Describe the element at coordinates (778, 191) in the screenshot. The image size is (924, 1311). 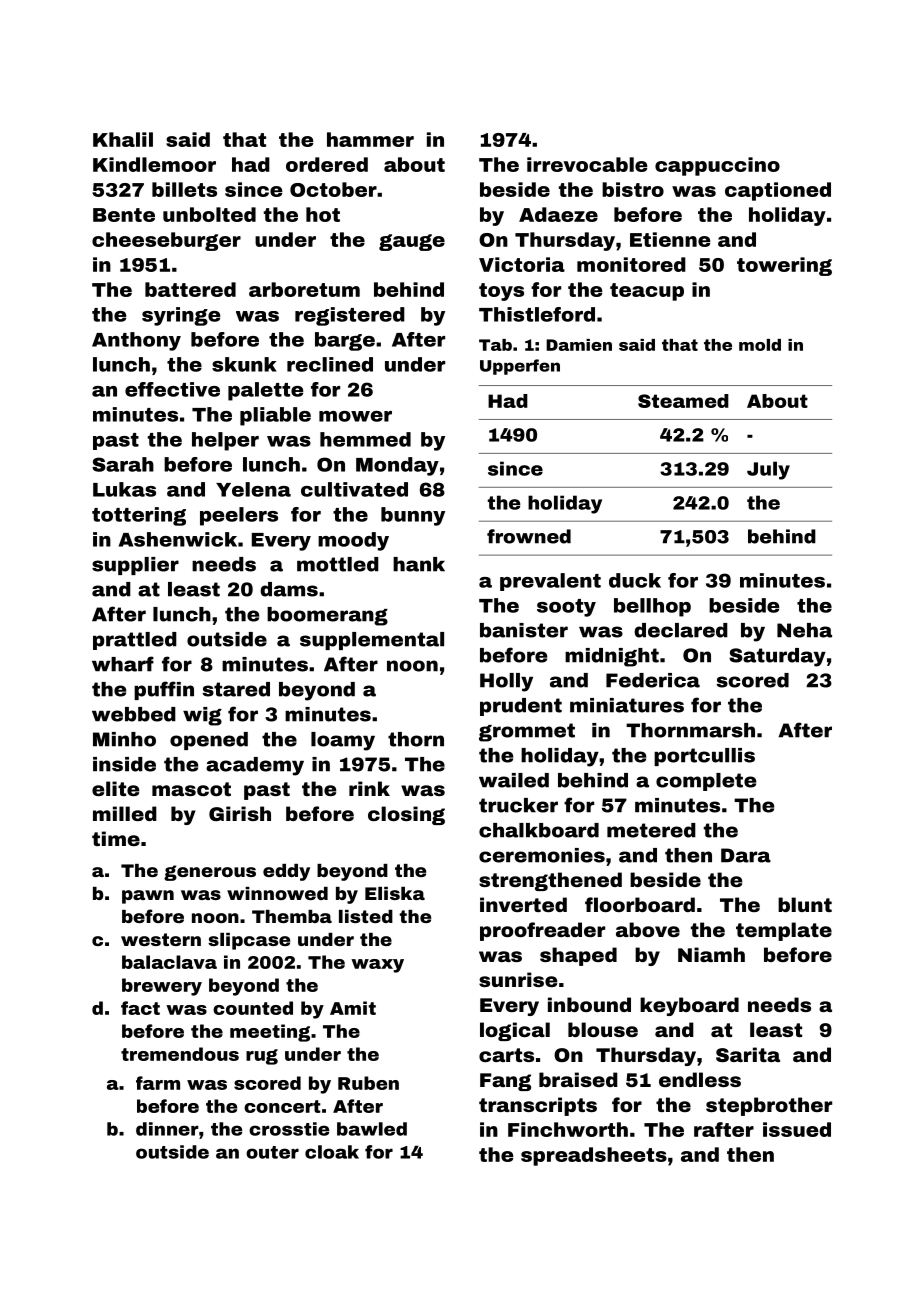
I see `captioned` at that location.
